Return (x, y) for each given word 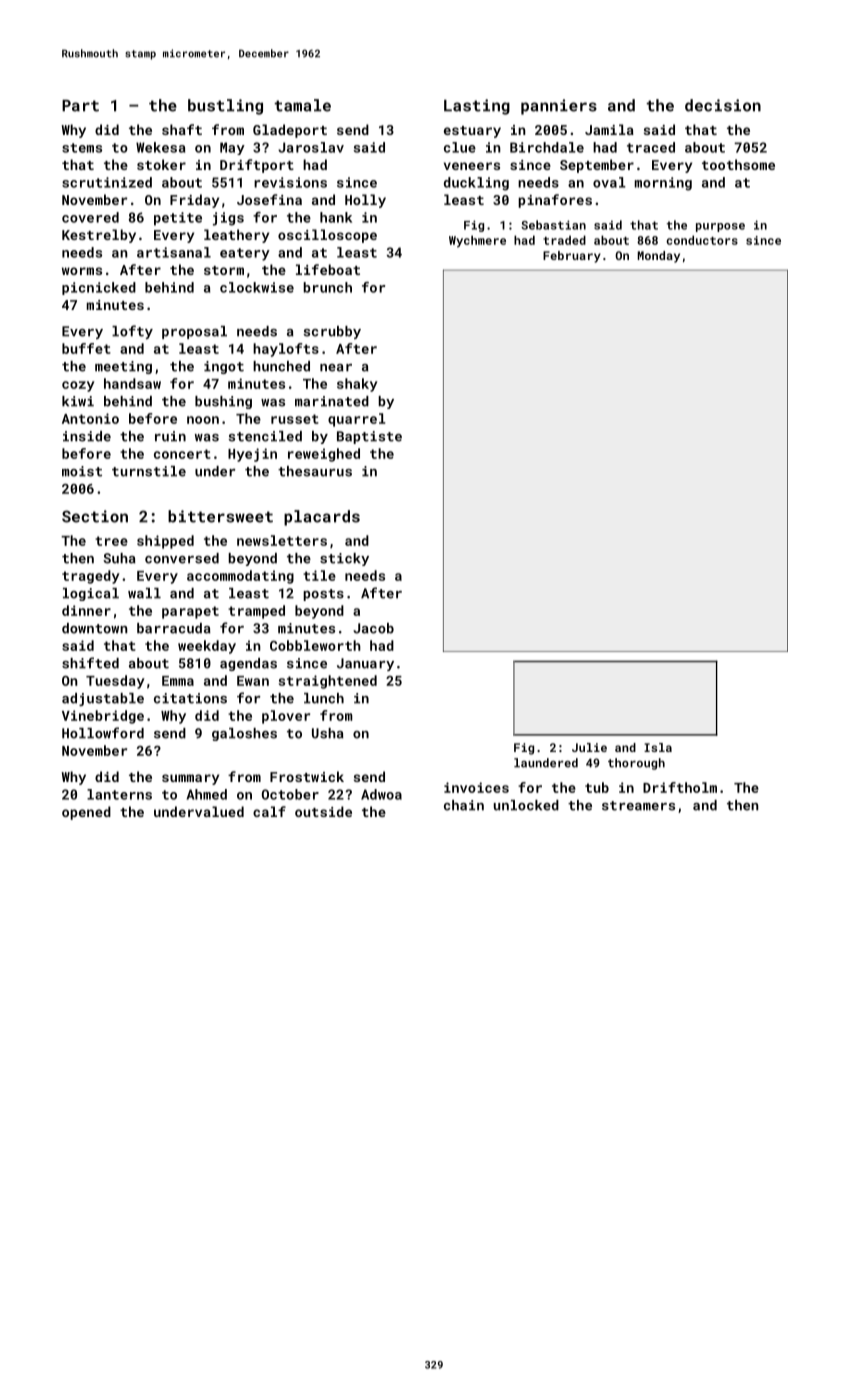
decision (723, 105)
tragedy (91, 577)
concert (182, 454)
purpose (720, 227)
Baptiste (369, 437)
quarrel (356, 420)
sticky (344, 559)
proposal (194, 332)
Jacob (373, 628)
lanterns (119, 794)
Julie (589, 747)
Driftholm (680, 787)
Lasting (477, 107)
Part (80, 106)
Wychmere (477, 241)
